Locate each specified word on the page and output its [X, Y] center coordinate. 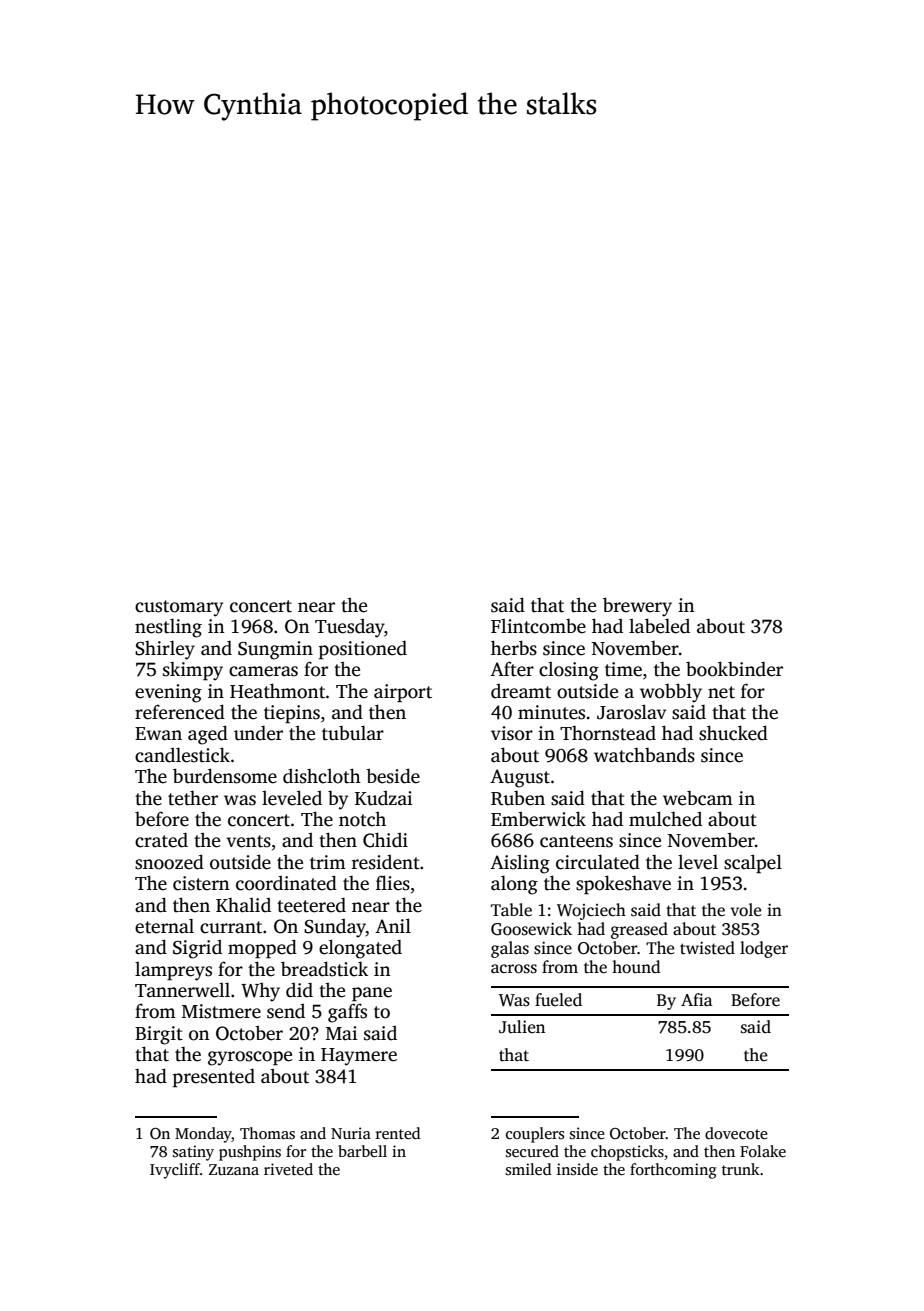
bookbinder [734, 669]
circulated [598, 862]
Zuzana [234, 1169]
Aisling [520, 864]
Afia [696, 999]
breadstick [324, 969]
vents [248, 841]
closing [569, 671]
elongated [360, 949]
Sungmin [275, 650]
